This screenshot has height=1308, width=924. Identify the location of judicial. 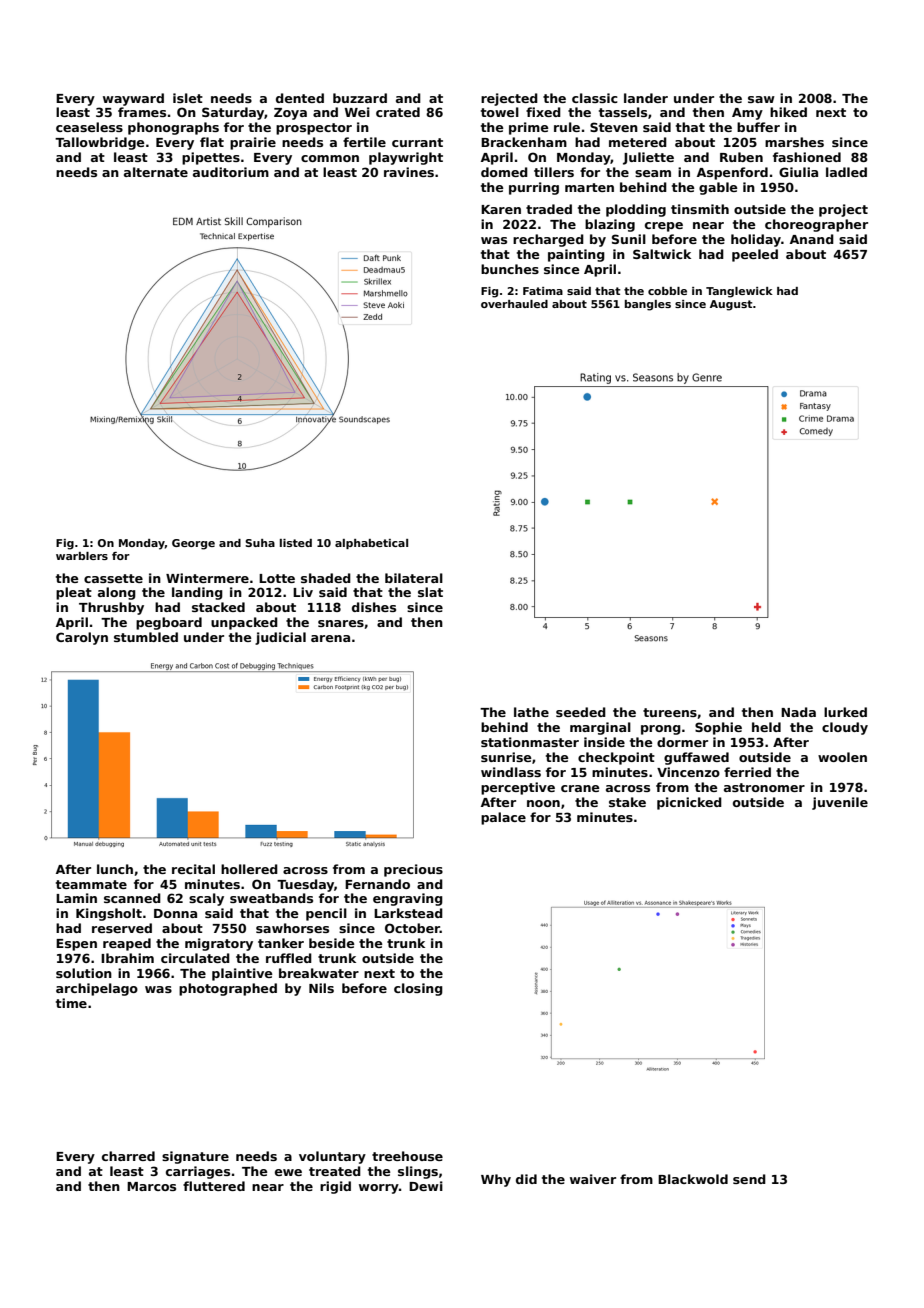
(280, 638).
